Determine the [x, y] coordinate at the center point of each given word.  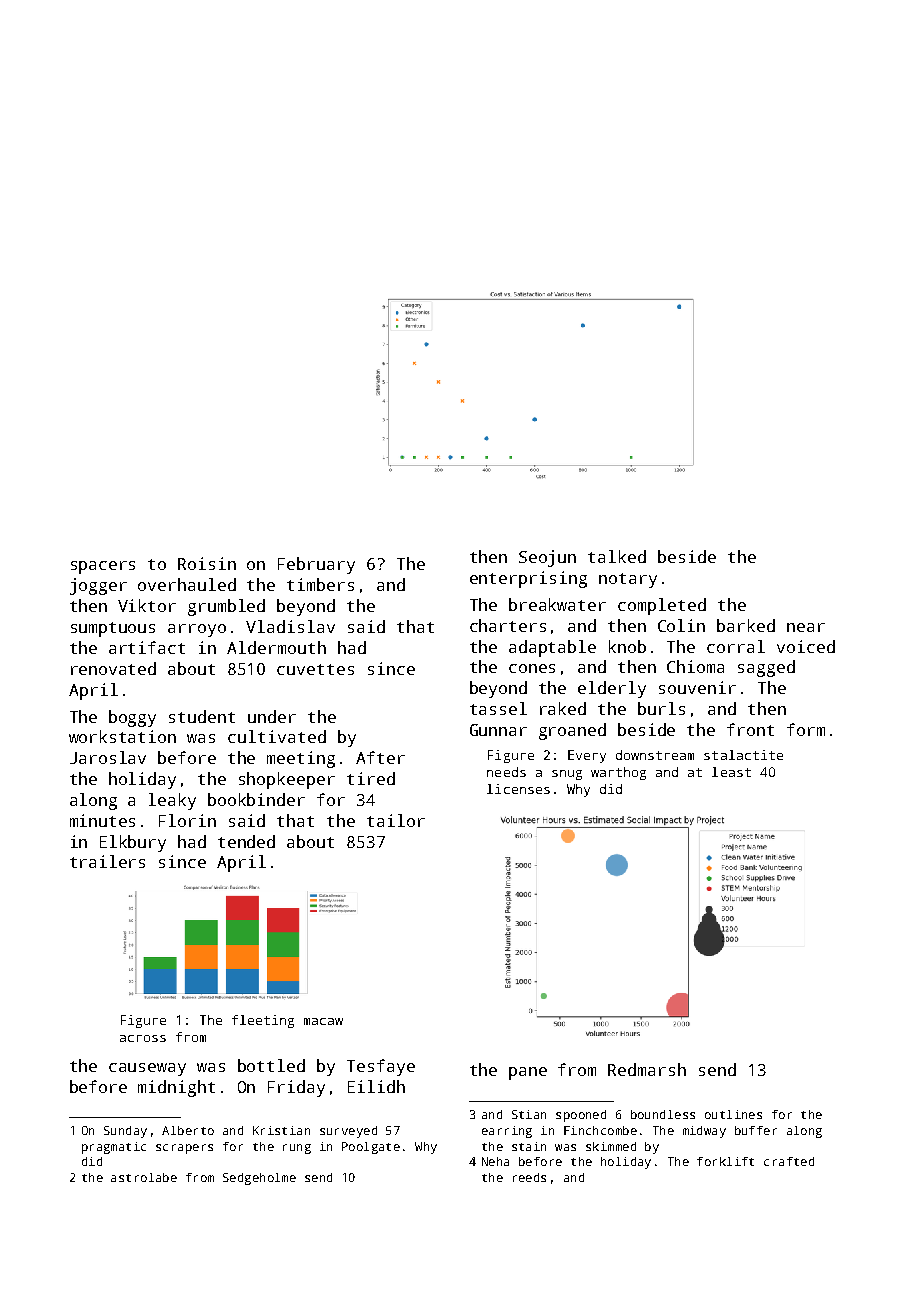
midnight [176, 1088]
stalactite [743, 755]
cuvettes [315, 669]
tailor [396, 820]
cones [532, 668]
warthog [618, 773]
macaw [323, 1021]
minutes [102, 820]
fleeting [263, 1021]
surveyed [348, 1132]
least [731, 772]
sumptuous [113, 629]
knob [627, 646]
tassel [498, 708]
